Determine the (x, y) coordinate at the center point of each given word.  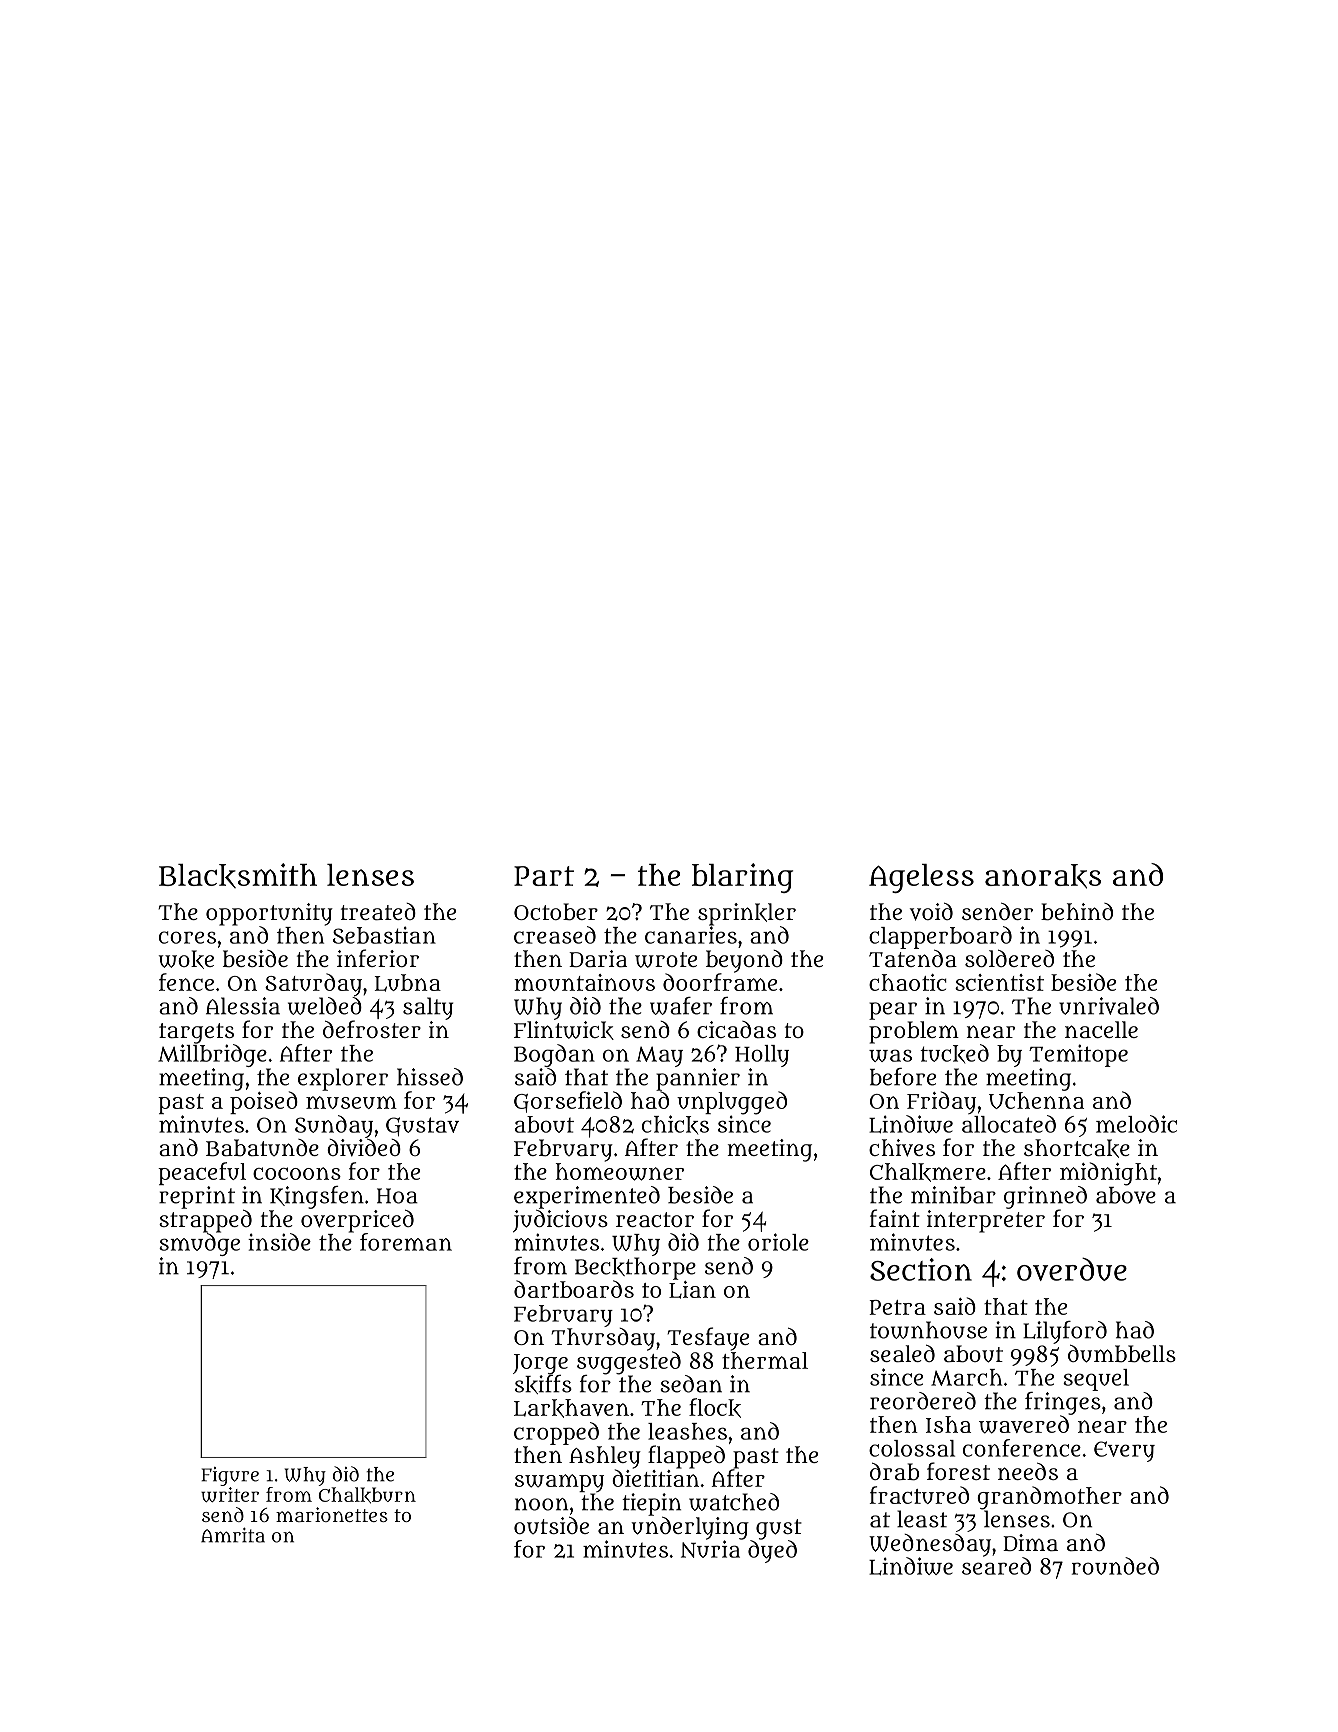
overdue (1072, 1269)
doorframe (720, 982)
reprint (197, 1197)
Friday (941, 1102)
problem (914, 1032)
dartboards (574, 1289)
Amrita (233, 1535)
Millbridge (212, 1055)
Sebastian (384, 935)
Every (1124, 1451)
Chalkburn (367, 1495)
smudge (199, 1244)
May (659, 1056)
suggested (629, 1363)
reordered (923, 1401)
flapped (686, 1457)
